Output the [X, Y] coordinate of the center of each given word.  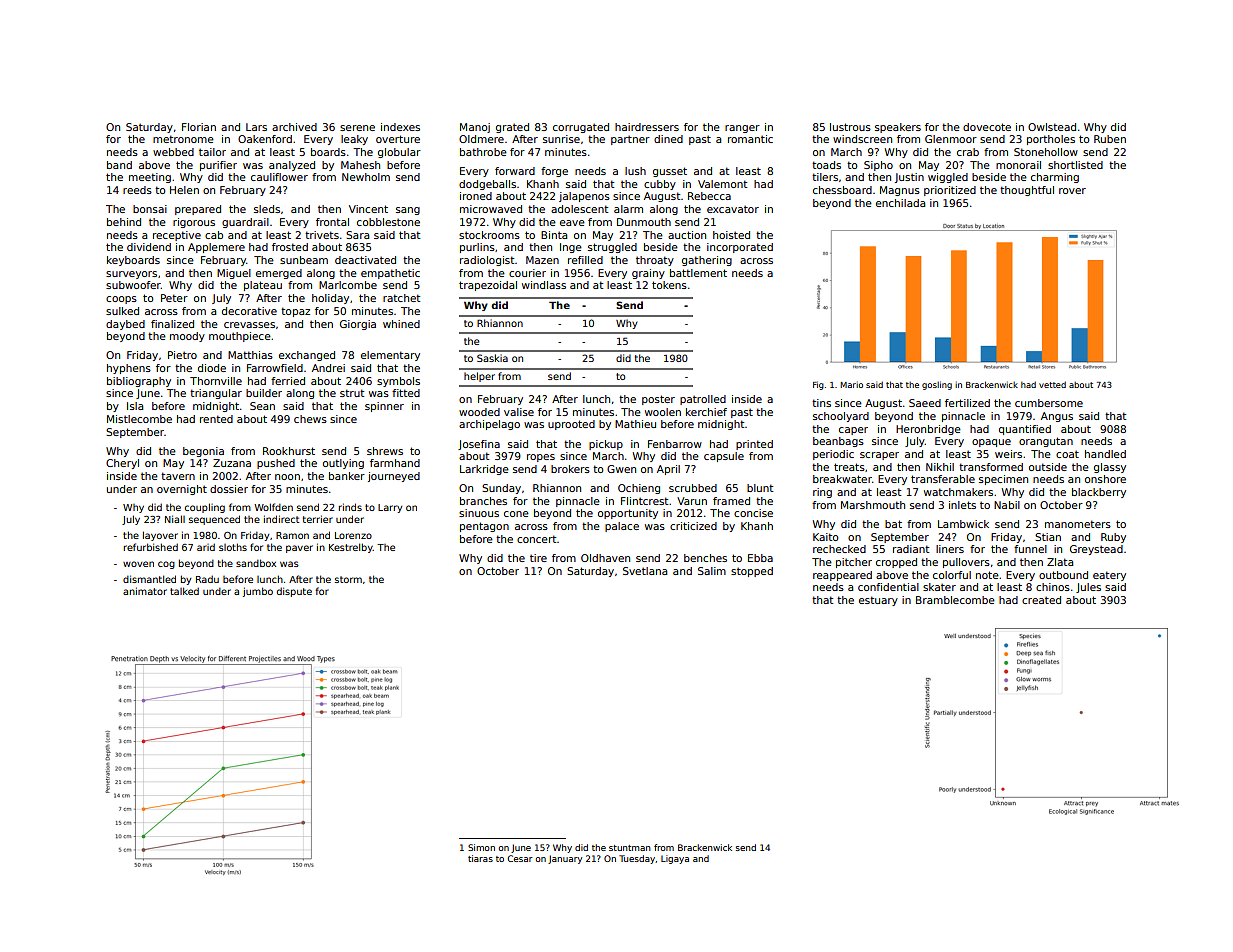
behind [124, 222]
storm [348, 579]
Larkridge [484, 470]
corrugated [581, 128]
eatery [1109, 576]
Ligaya [675, 859]
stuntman [630, 848]
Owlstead [1052, 127]
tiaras [480, 858]
